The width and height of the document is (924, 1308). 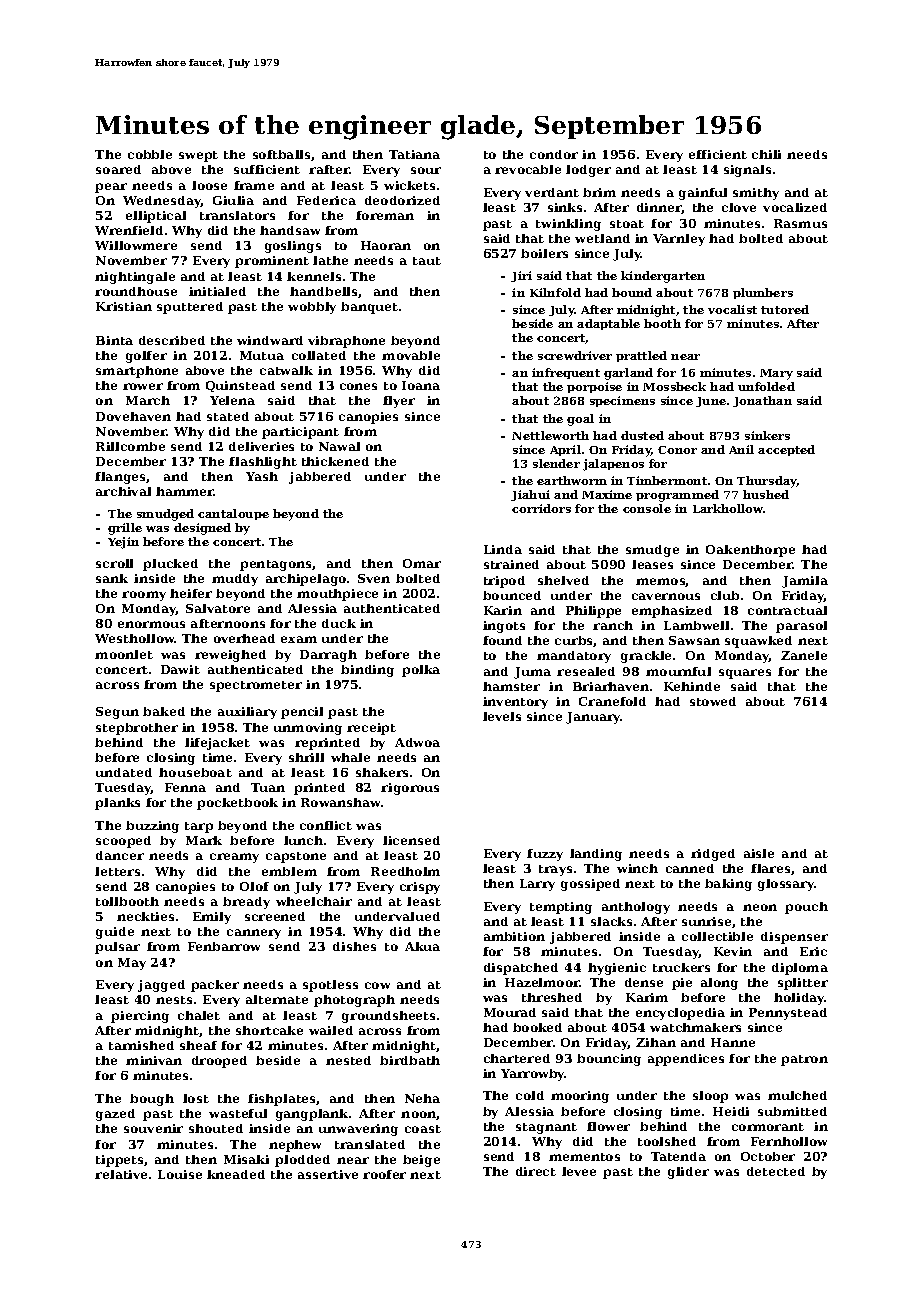 I want to click on stoat, so click(x=627, y=224).
